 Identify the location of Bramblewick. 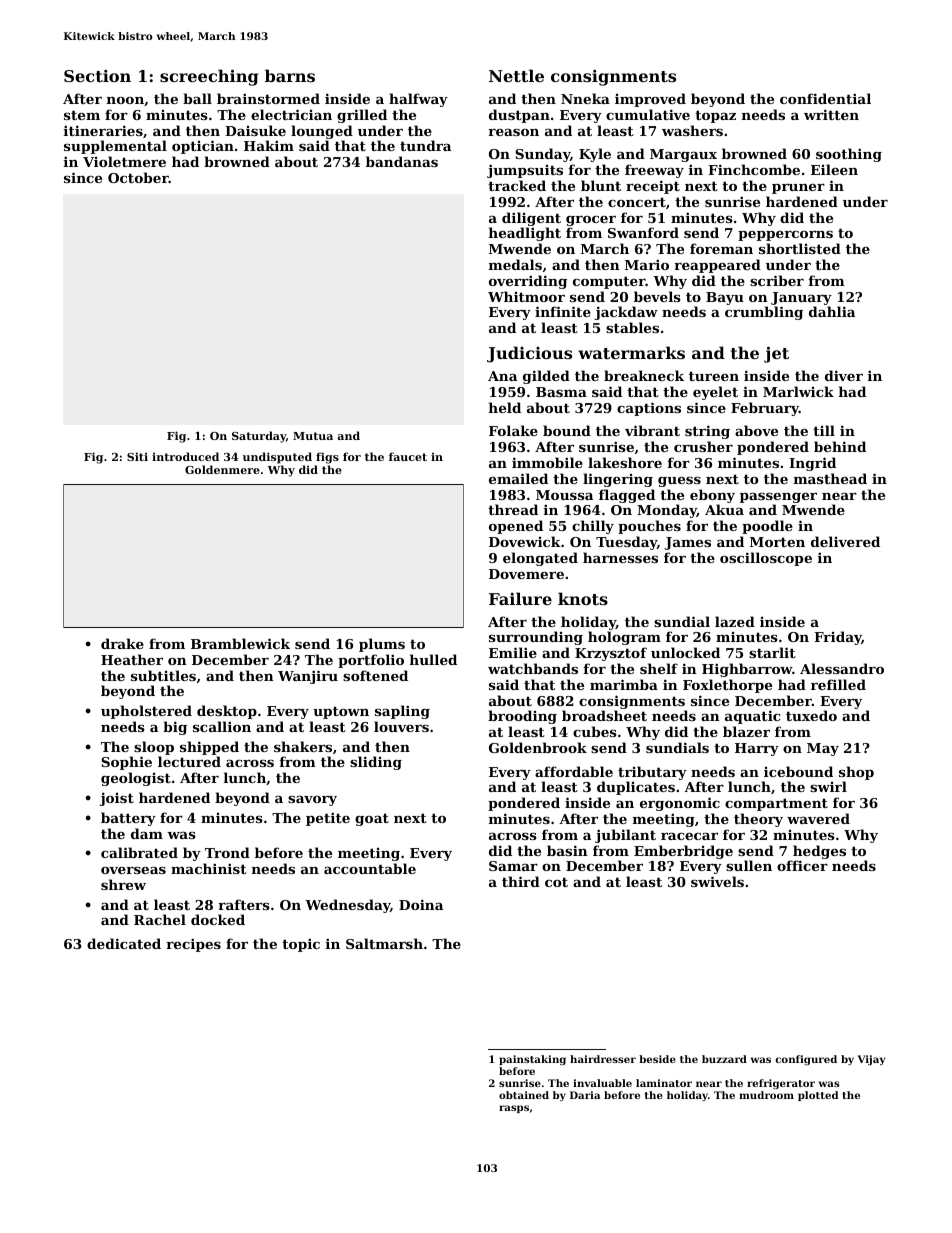
(240, 643).
